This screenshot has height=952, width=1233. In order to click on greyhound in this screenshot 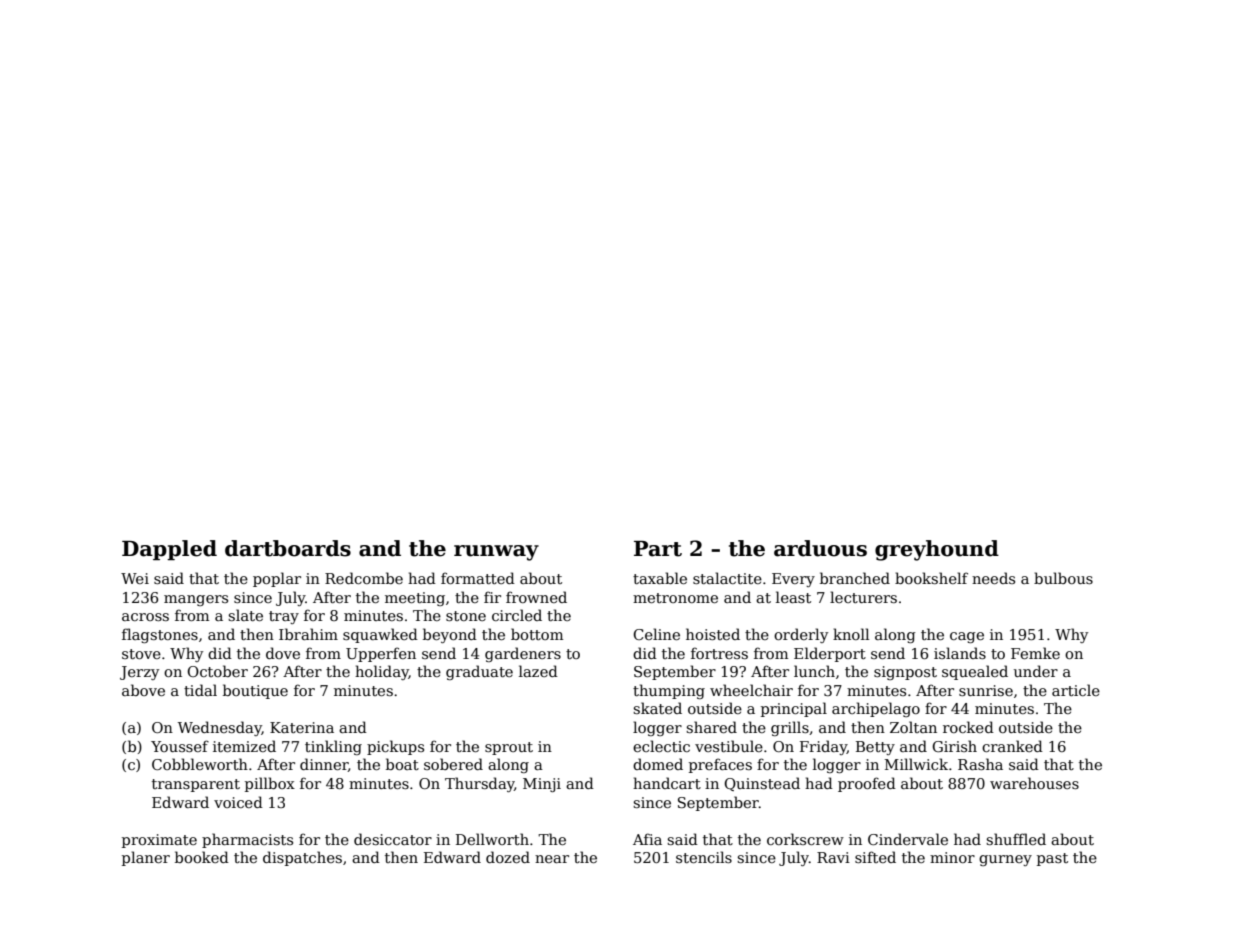, I will do `click(937, 550)`.
